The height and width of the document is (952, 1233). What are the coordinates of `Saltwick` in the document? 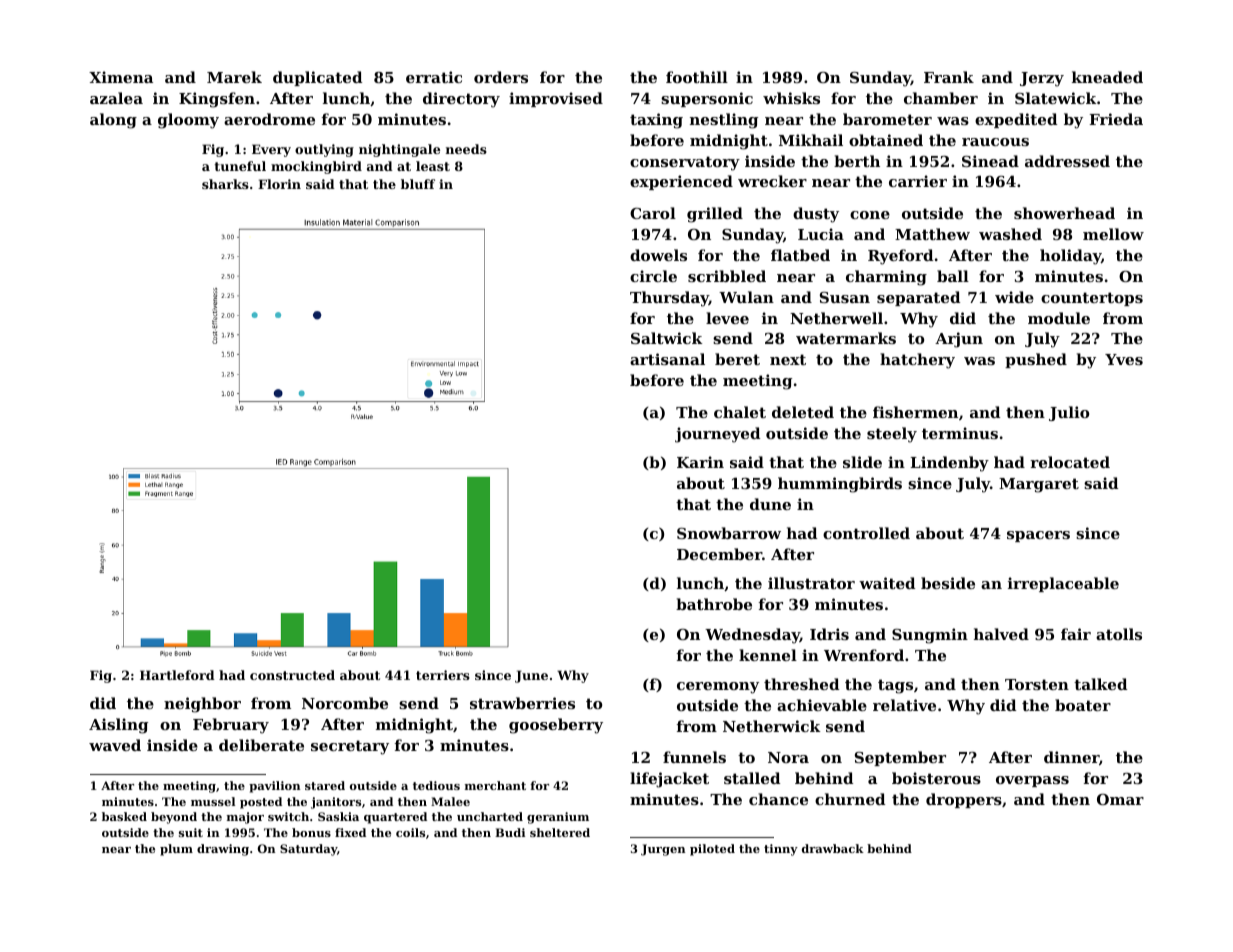 It's located at (667, 338).
